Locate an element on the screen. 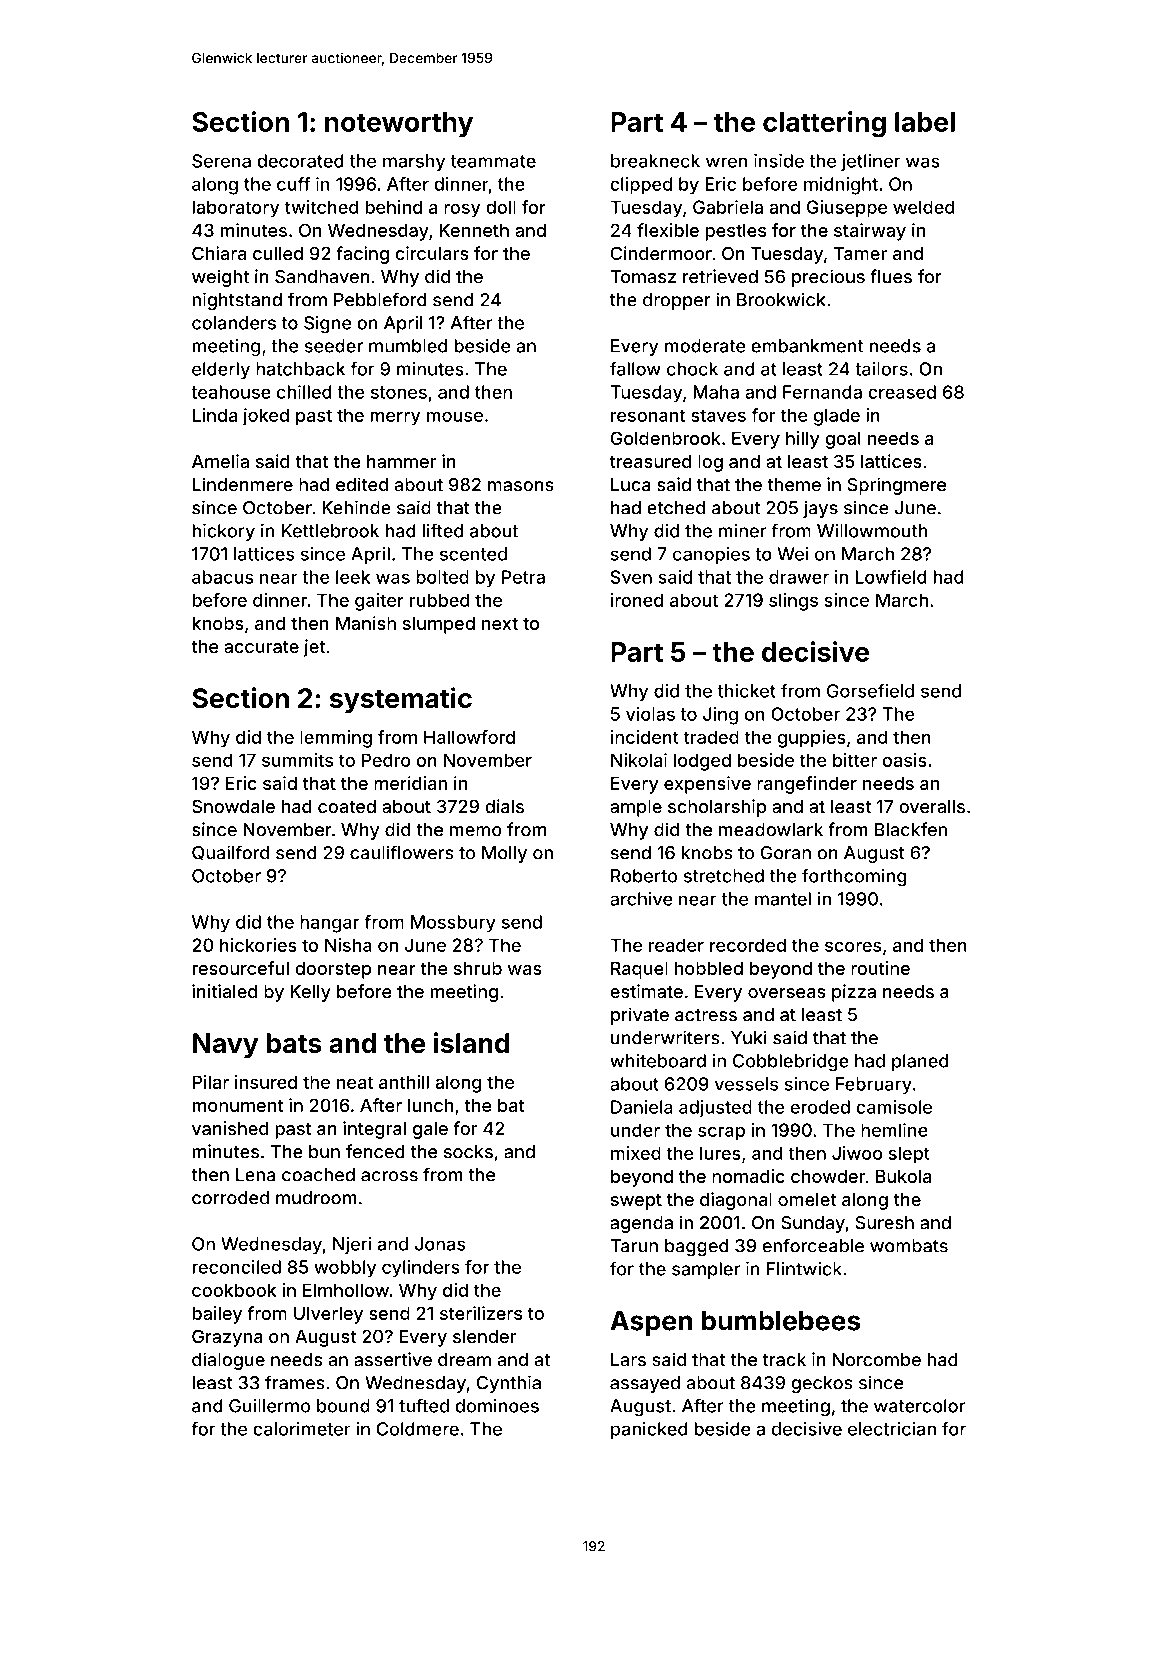  assertive is located at coordinates (393, 1359).
